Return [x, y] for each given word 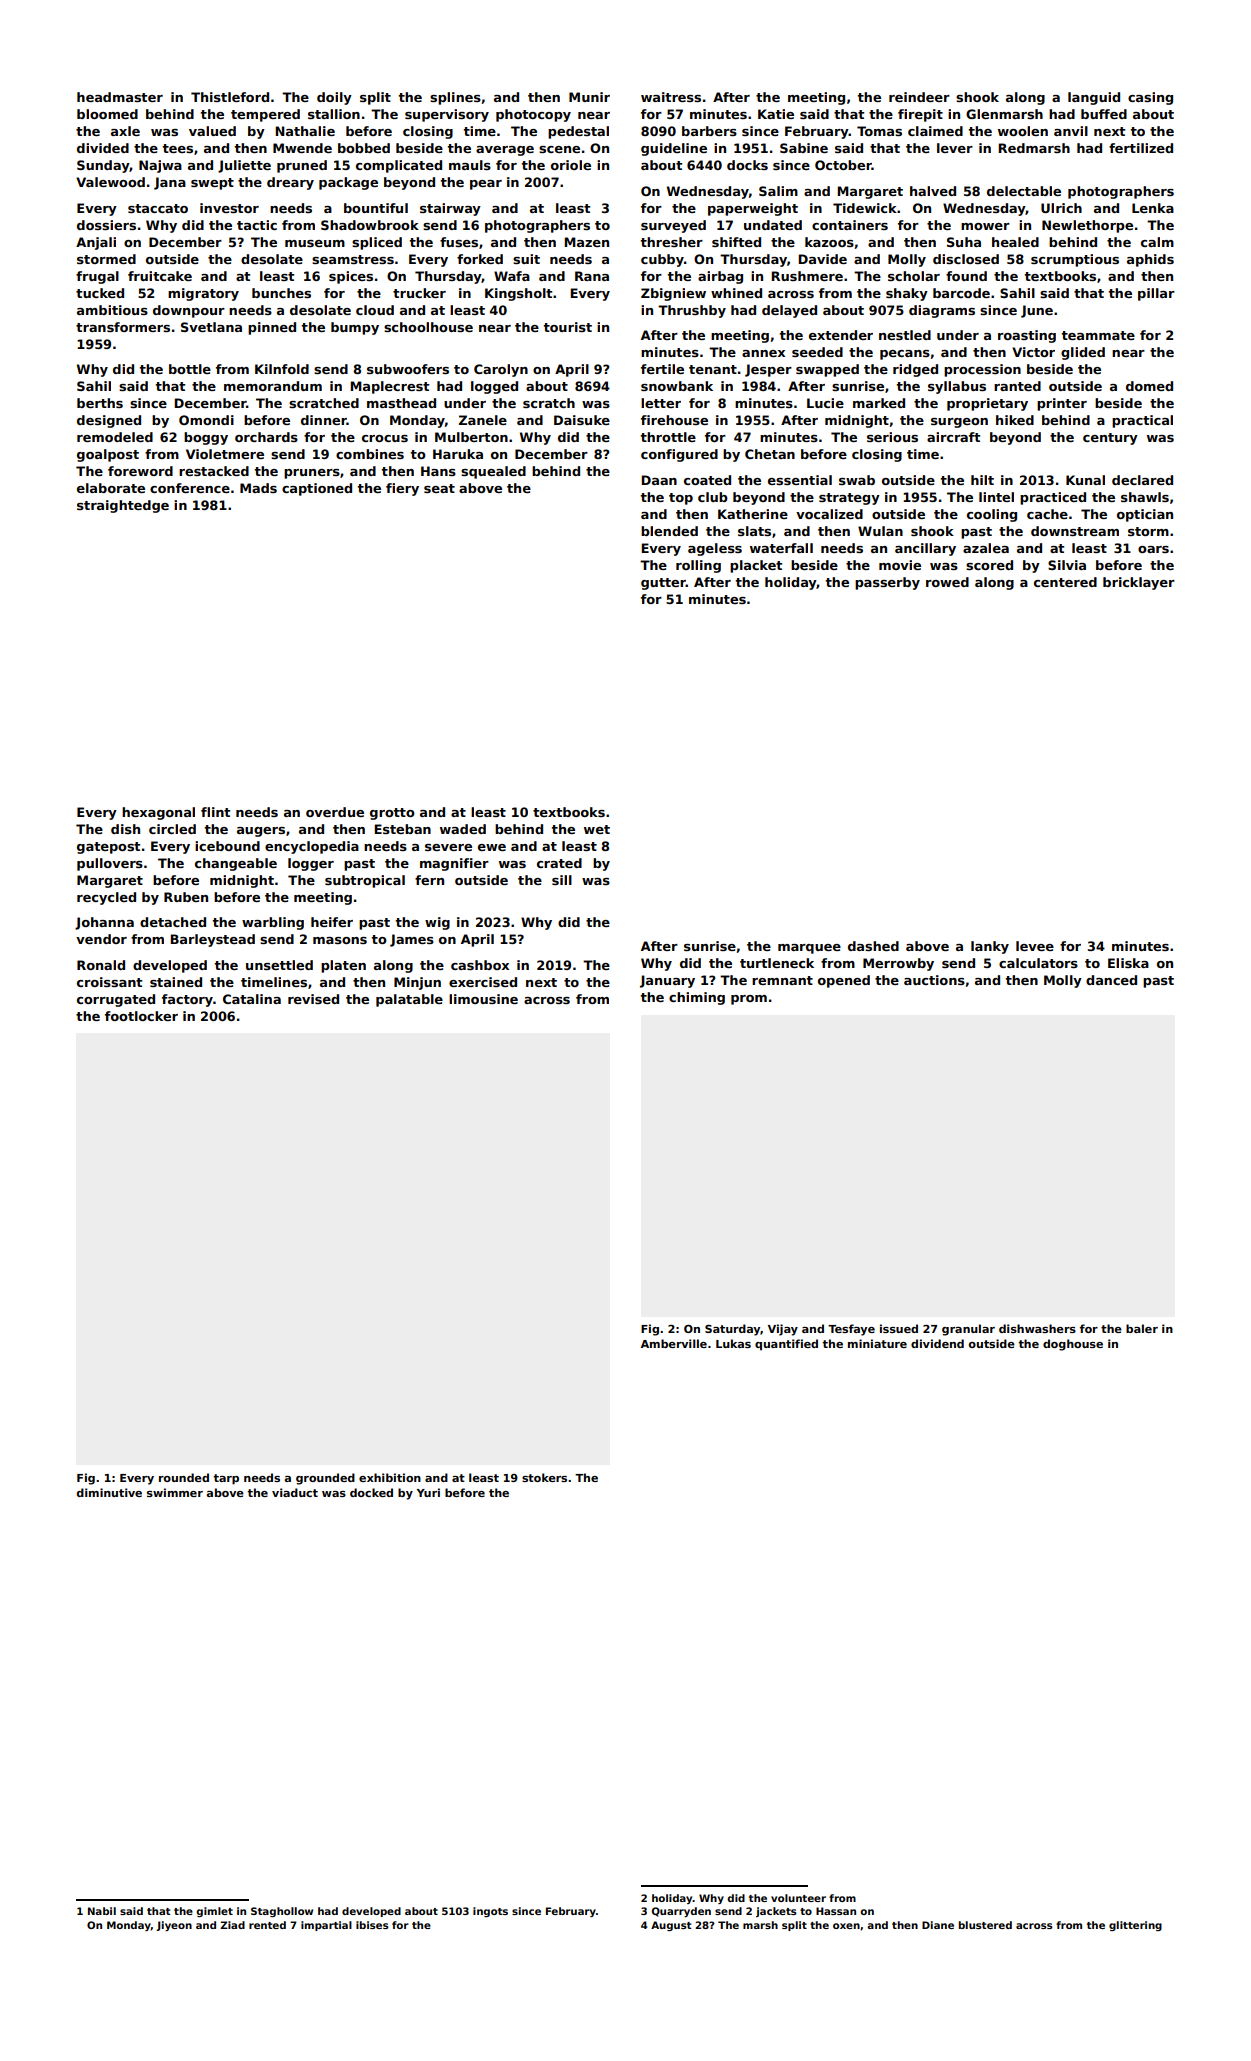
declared [1142, 480]
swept [212, 184]
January [667, 981]
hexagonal [158, 813]
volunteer [798, 1898]
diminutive [109, 1492]
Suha [964, 242]
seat [439, 488]
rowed [947, 582]
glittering [1135, 1926]
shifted [736, 242]
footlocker [141, 1016]
